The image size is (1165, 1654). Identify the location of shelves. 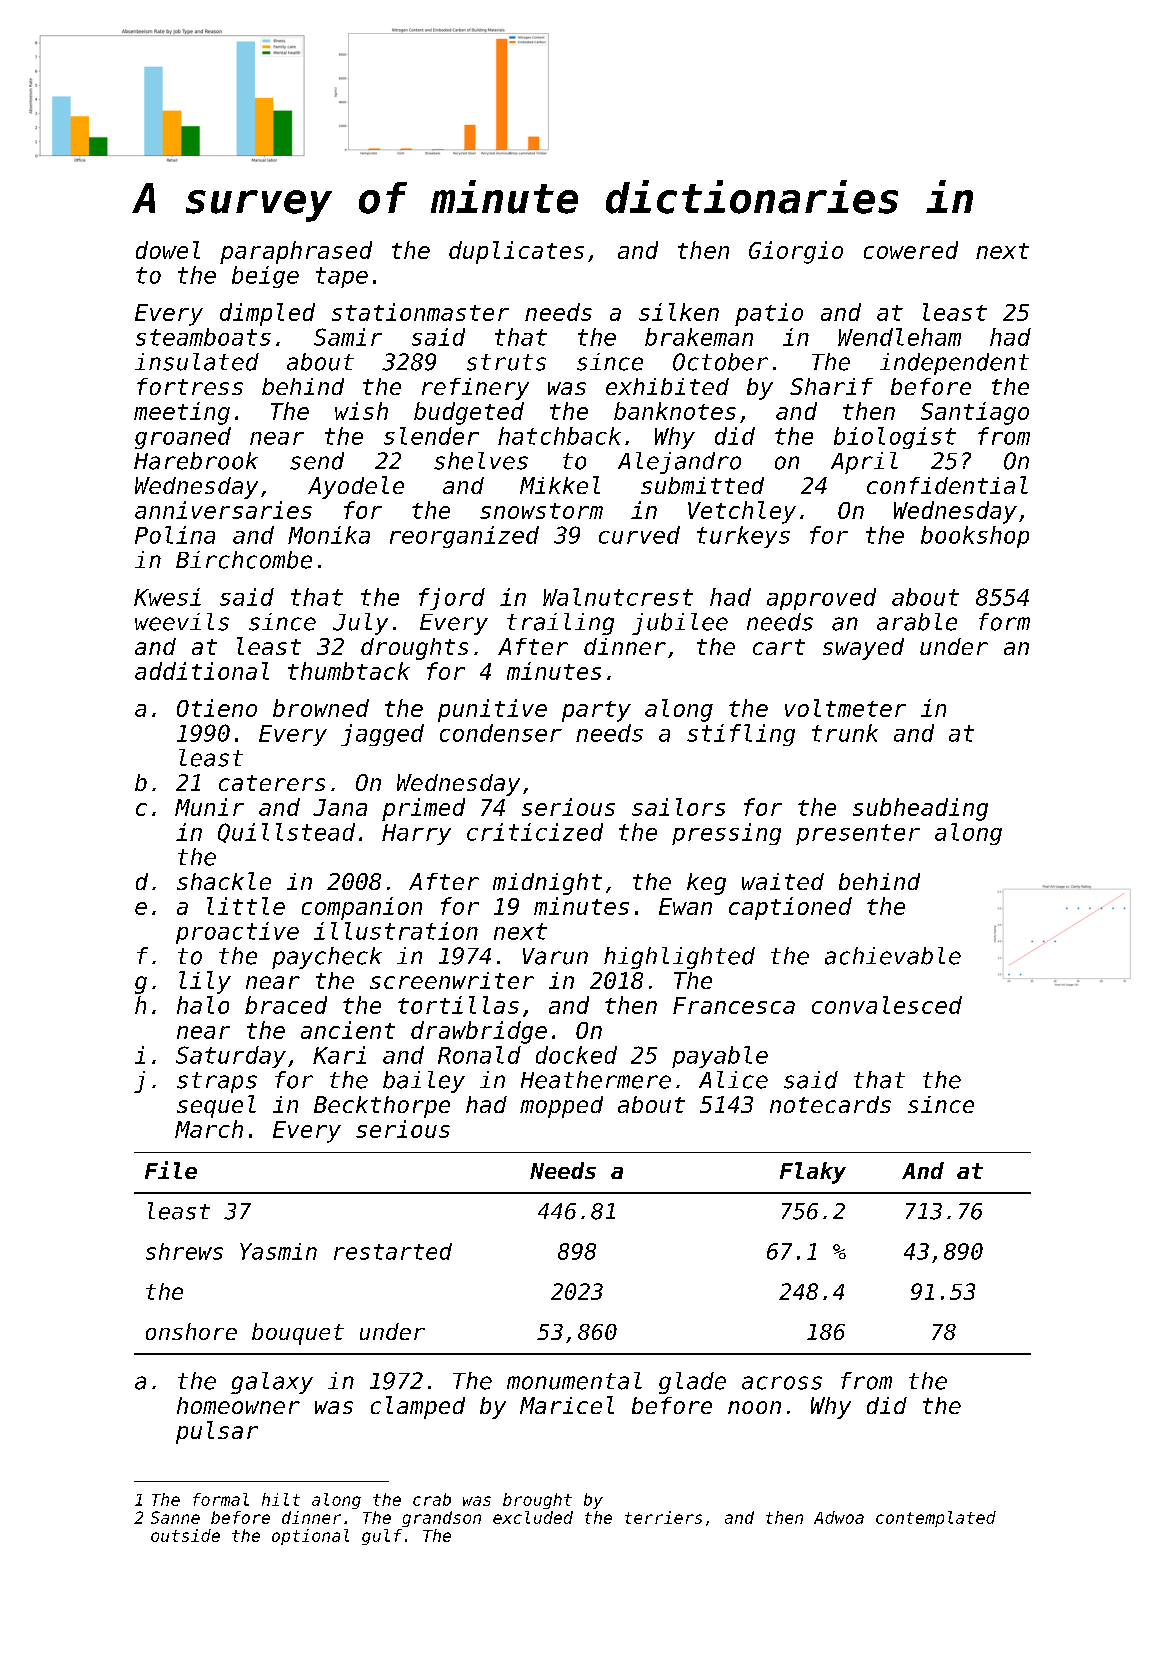
(481, 461).
